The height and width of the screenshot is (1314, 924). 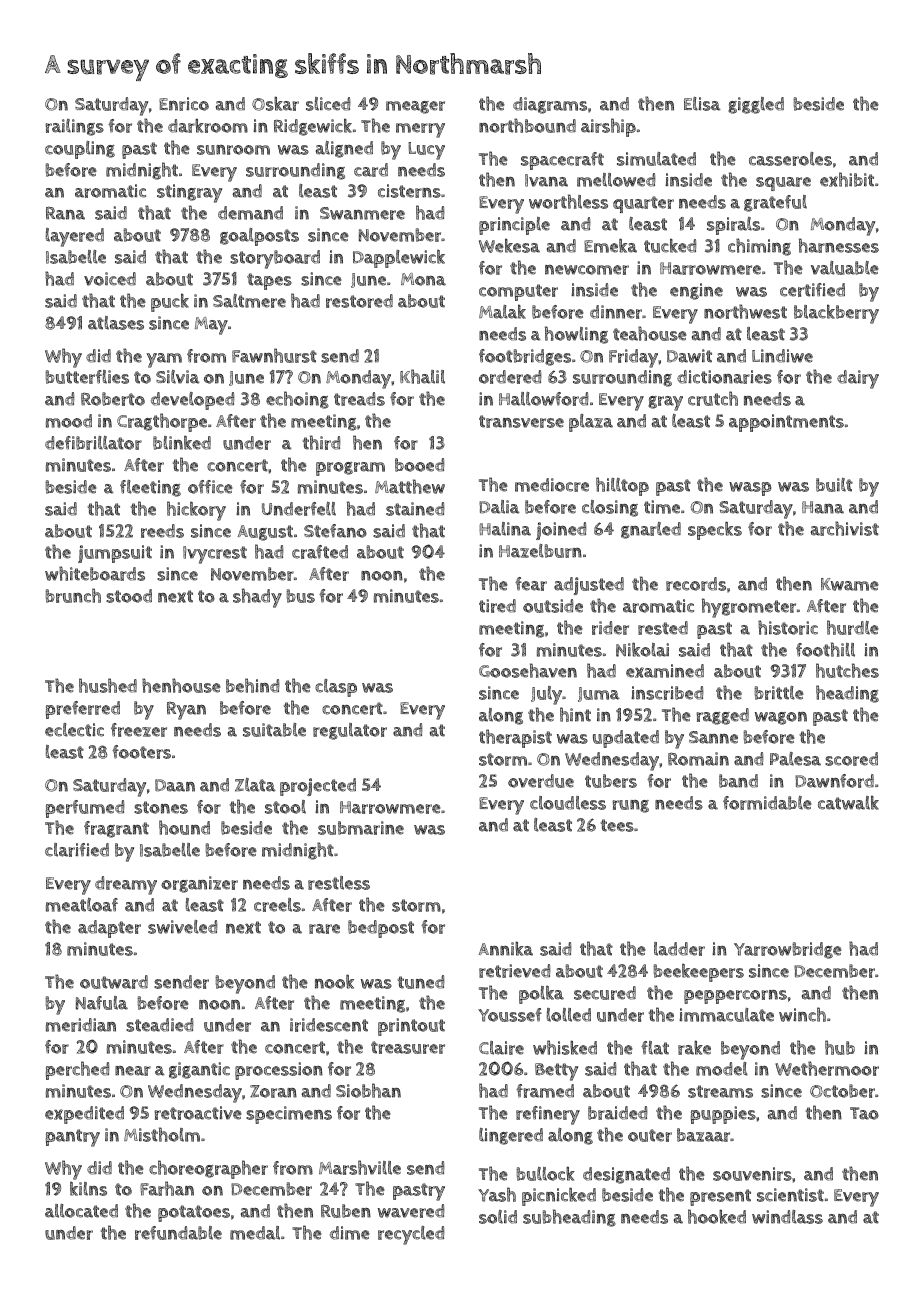 I want to click on creels, so click(x=277, y=905).
